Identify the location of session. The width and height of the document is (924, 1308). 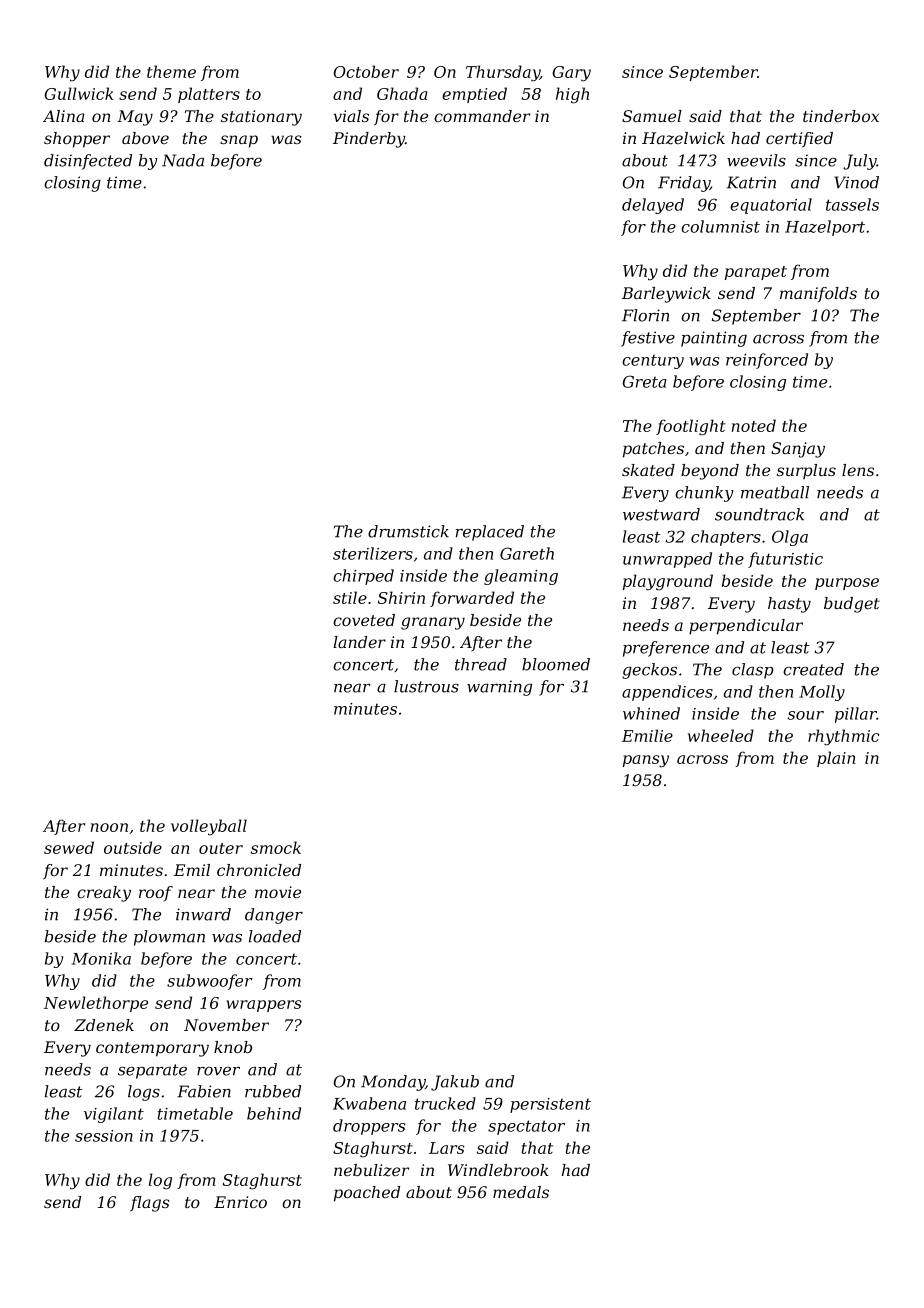
(104, 1136).
